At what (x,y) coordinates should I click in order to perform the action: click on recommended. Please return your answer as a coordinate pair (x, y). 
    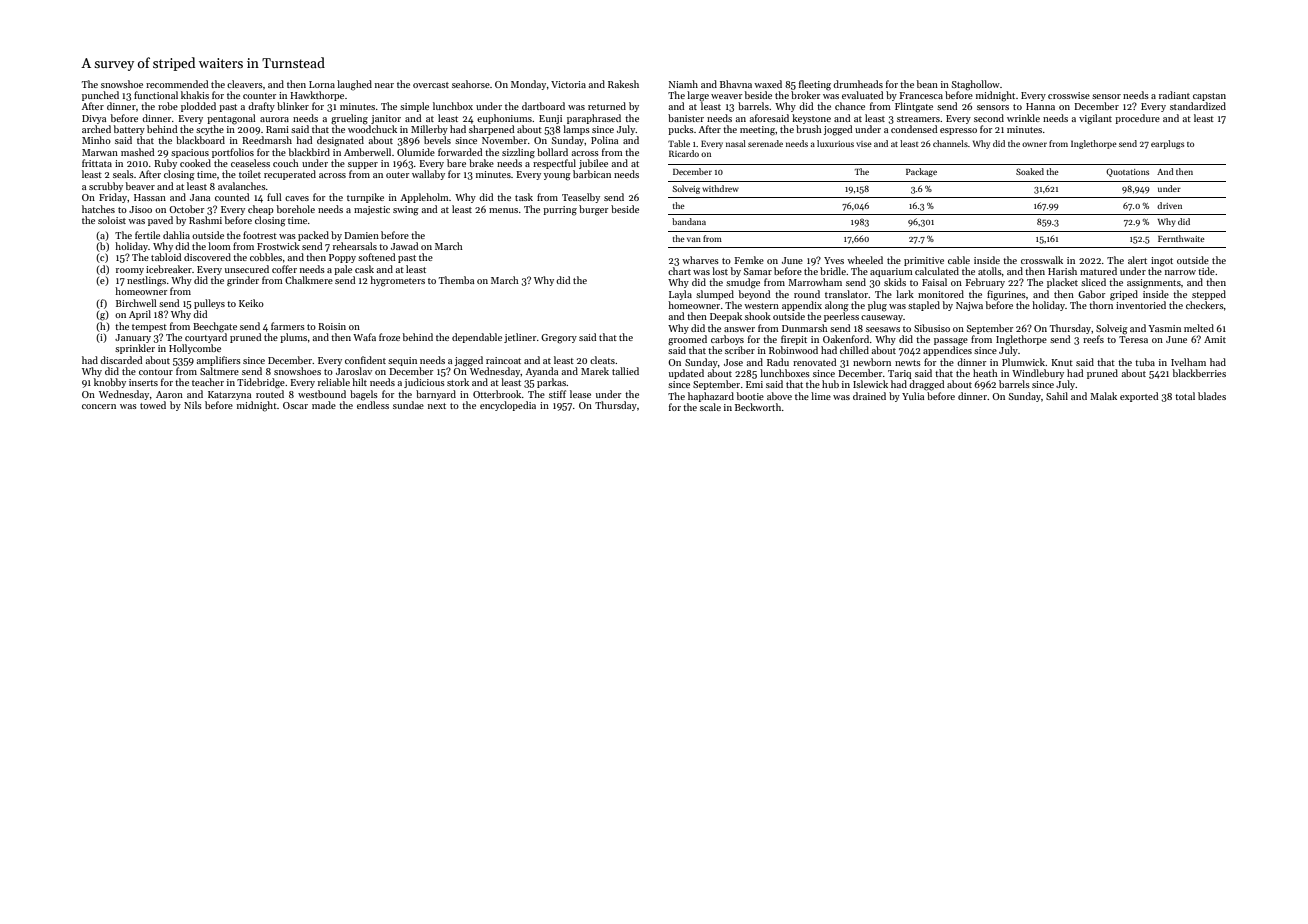
    Looking at the image, I should click on (177, 84).
